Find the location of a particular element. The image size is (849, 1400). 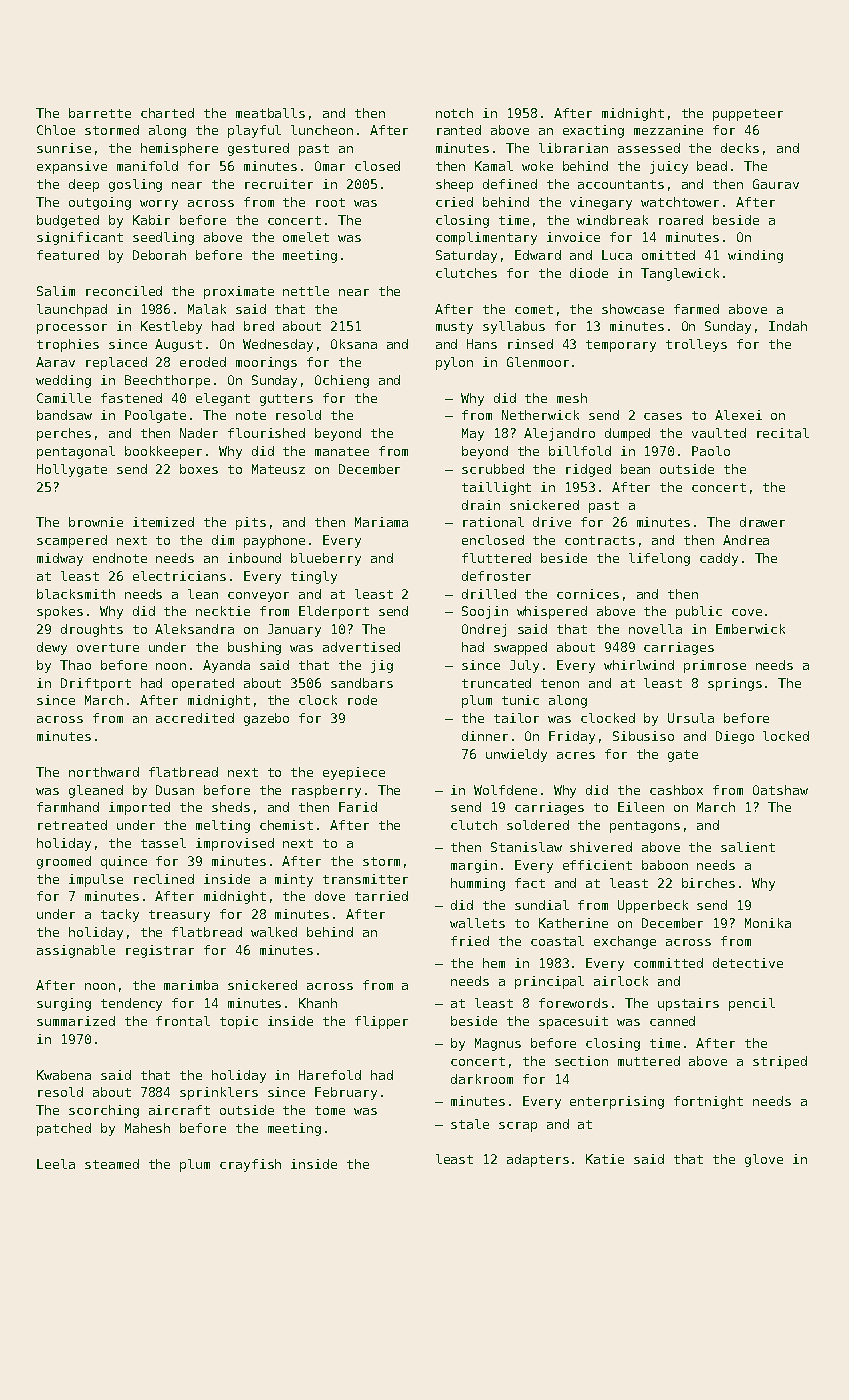

Kabir is located at coordinates (151, 220).
